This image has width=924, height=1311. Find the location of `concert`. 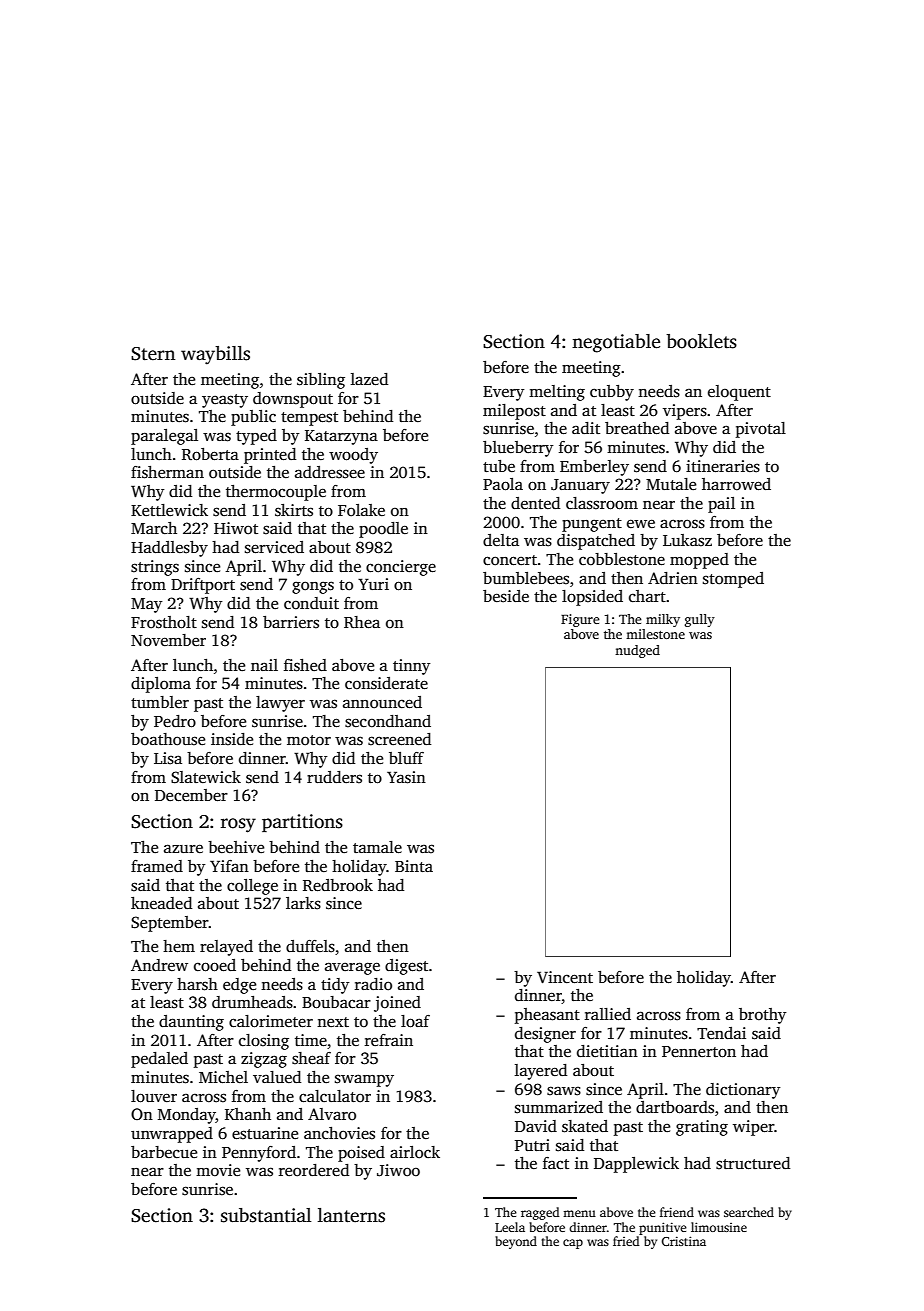

concert is located at coordinates (510, 560).
